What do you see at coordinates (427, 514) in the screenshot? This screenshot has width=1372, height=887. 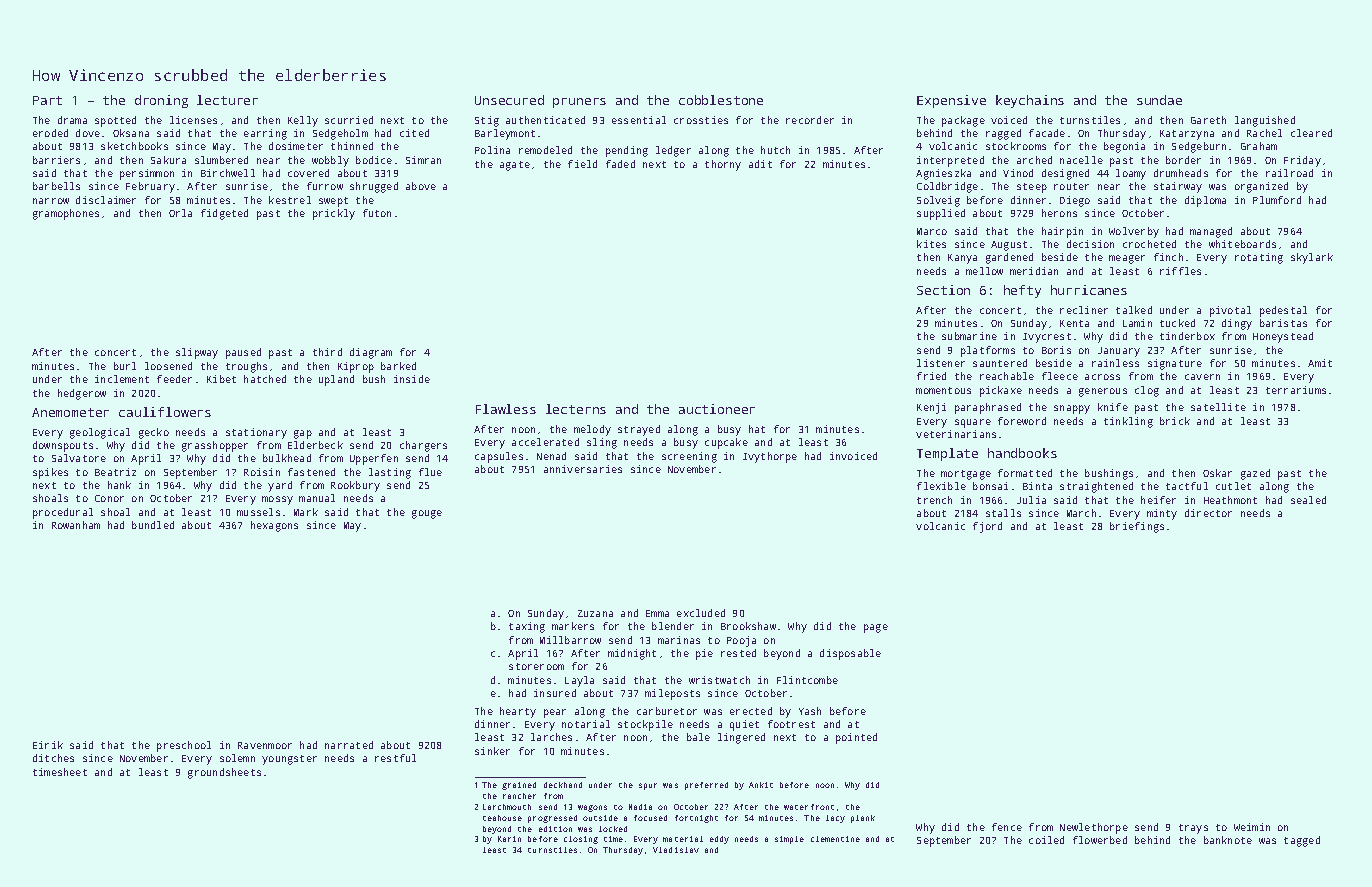 I see `gouge` at bounding box center [427, 514].
